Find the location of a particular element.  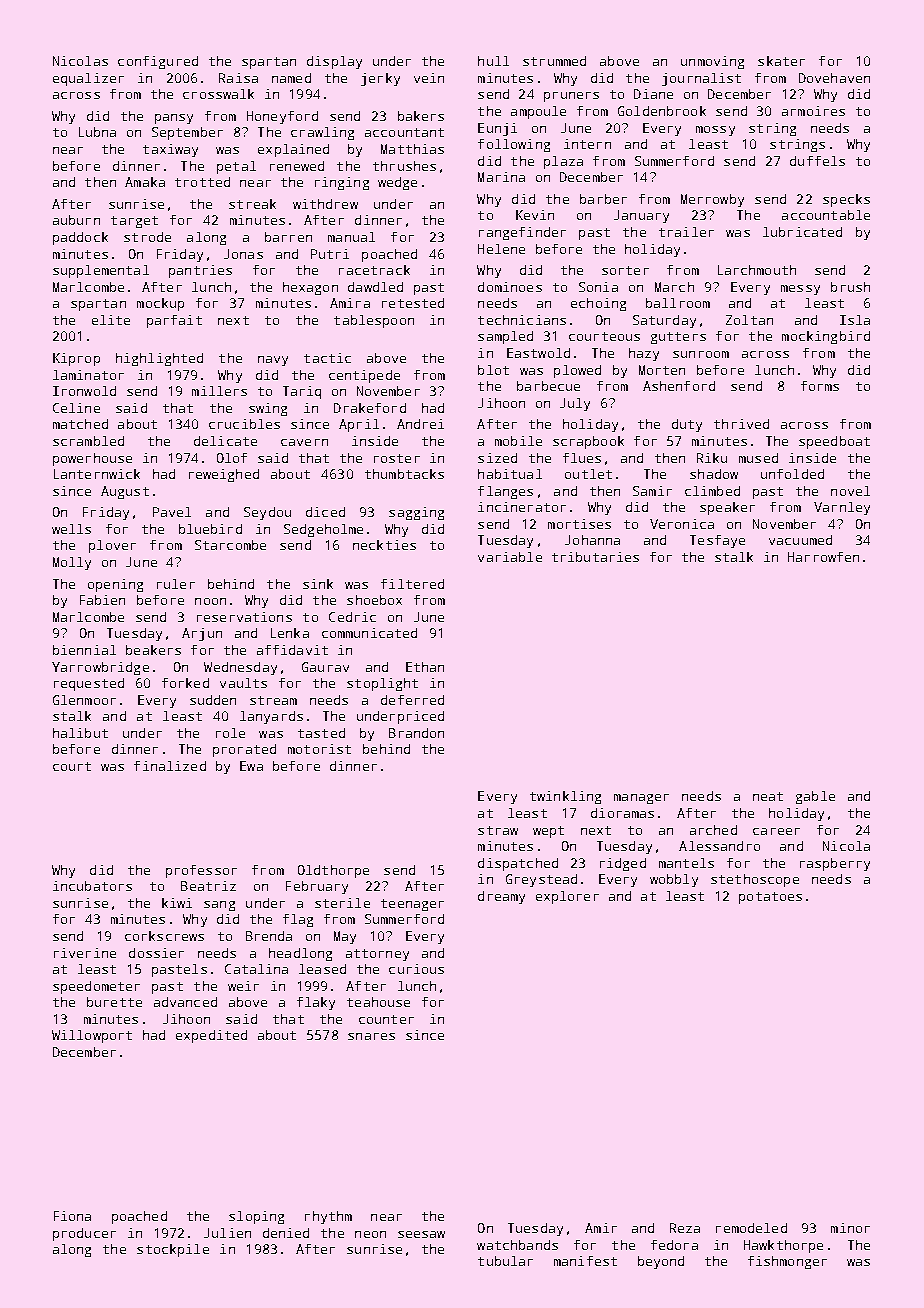

Marina is located at coordinates (501, 177).
